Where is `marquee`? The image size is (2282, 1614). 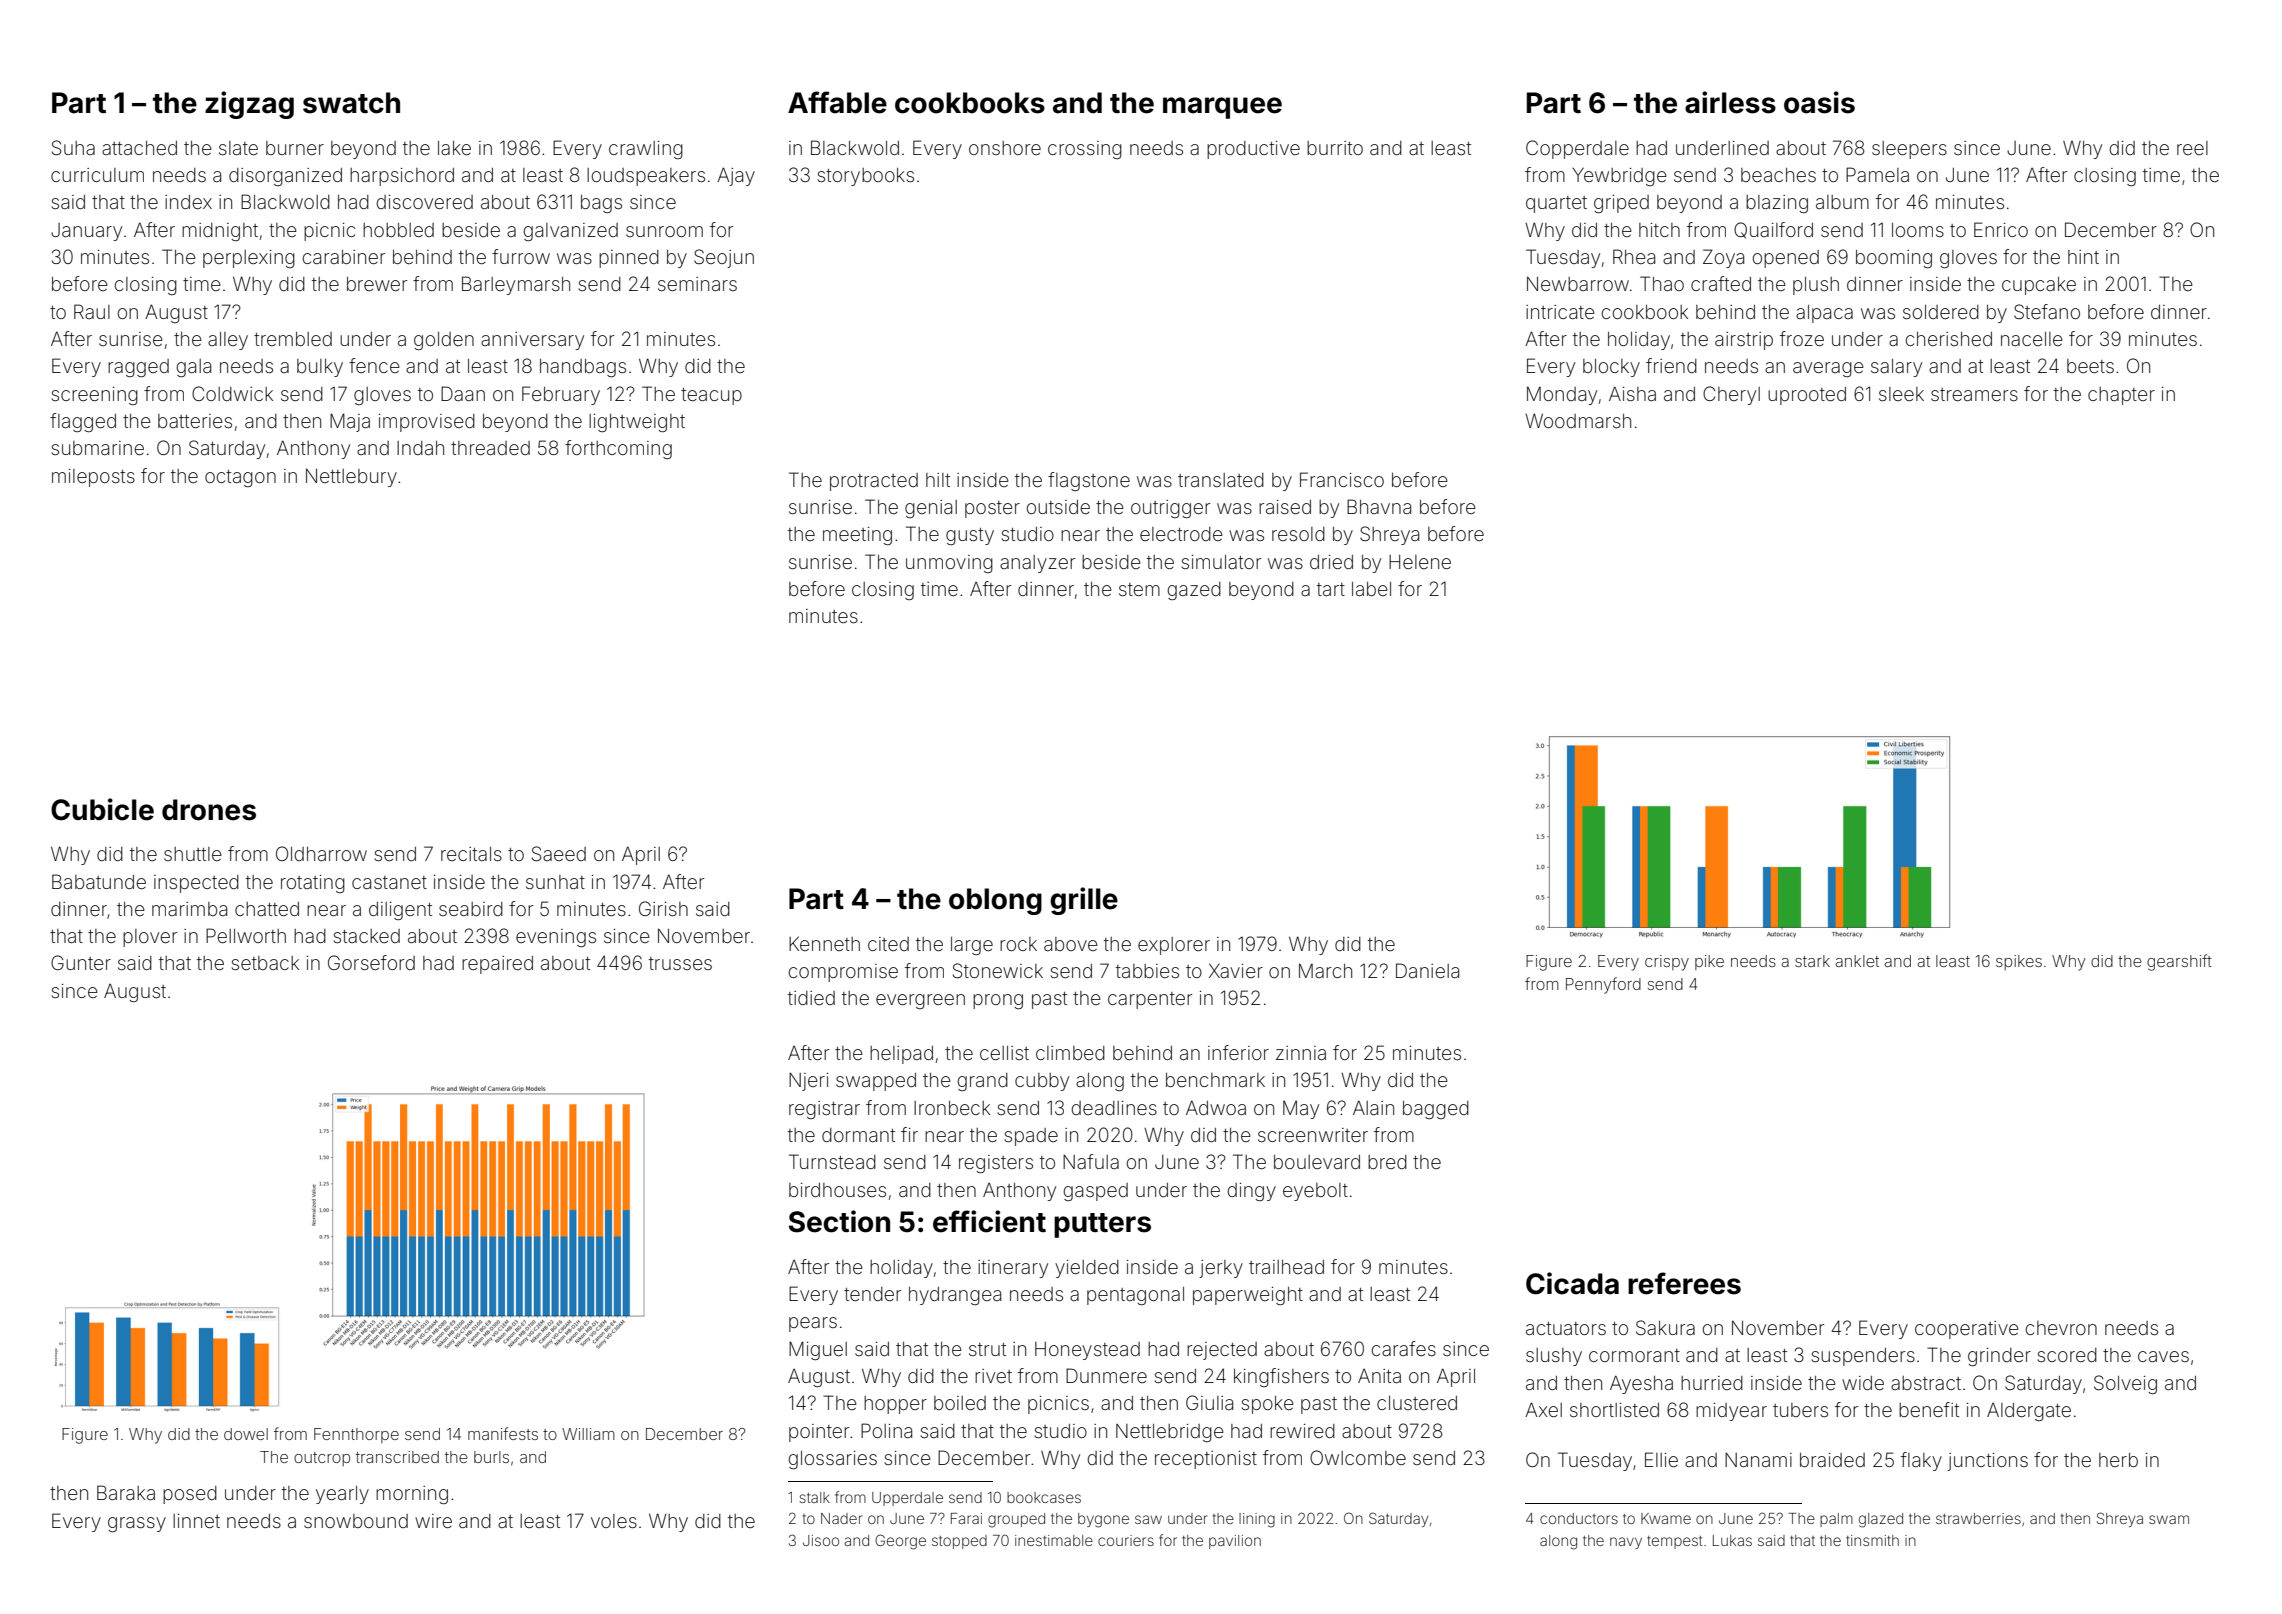
marquee is located at coordinates (1222, 108).
